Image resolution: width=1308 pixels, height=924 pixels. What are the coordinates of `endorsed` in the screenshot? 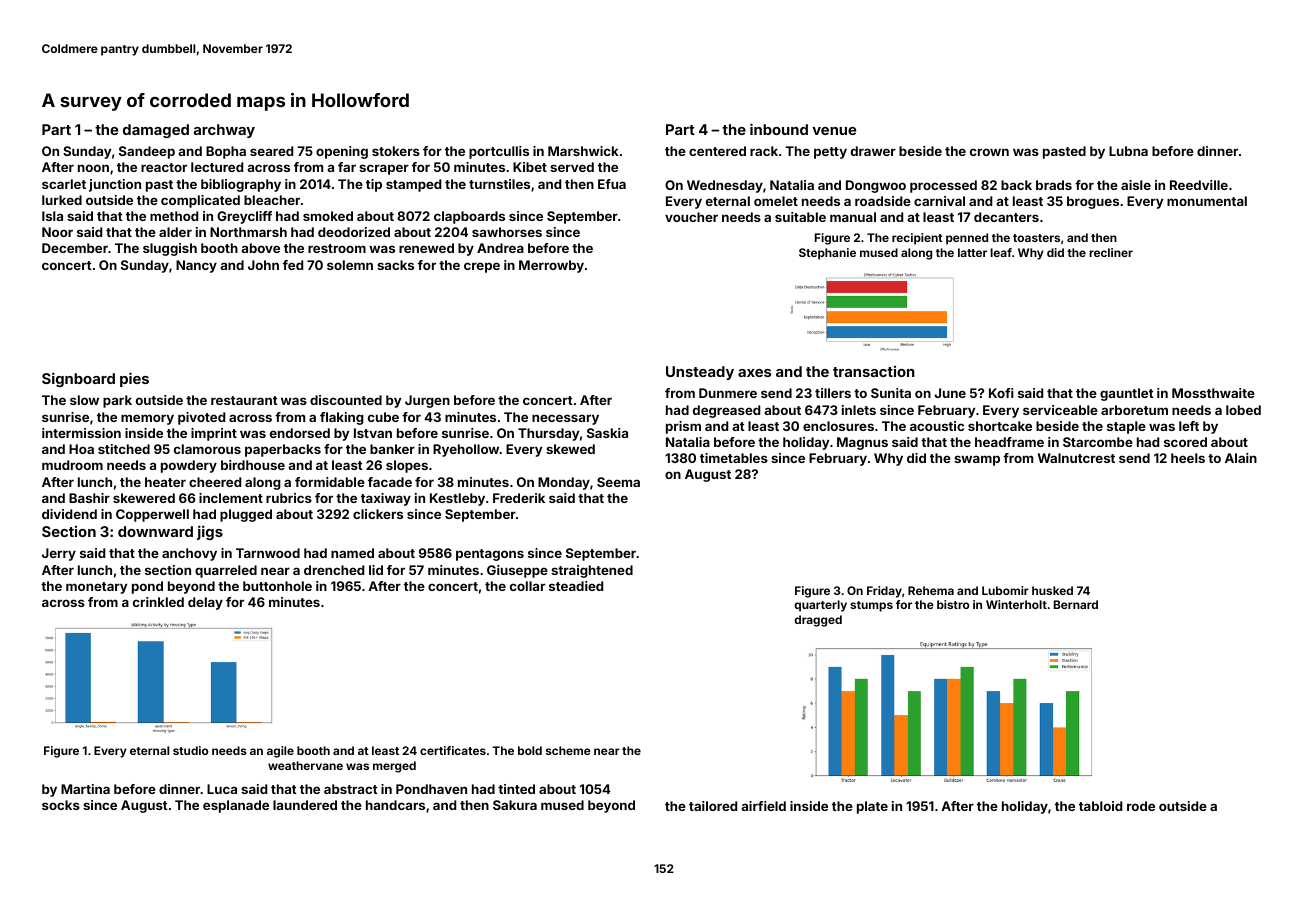 It's located at (300, 433).
